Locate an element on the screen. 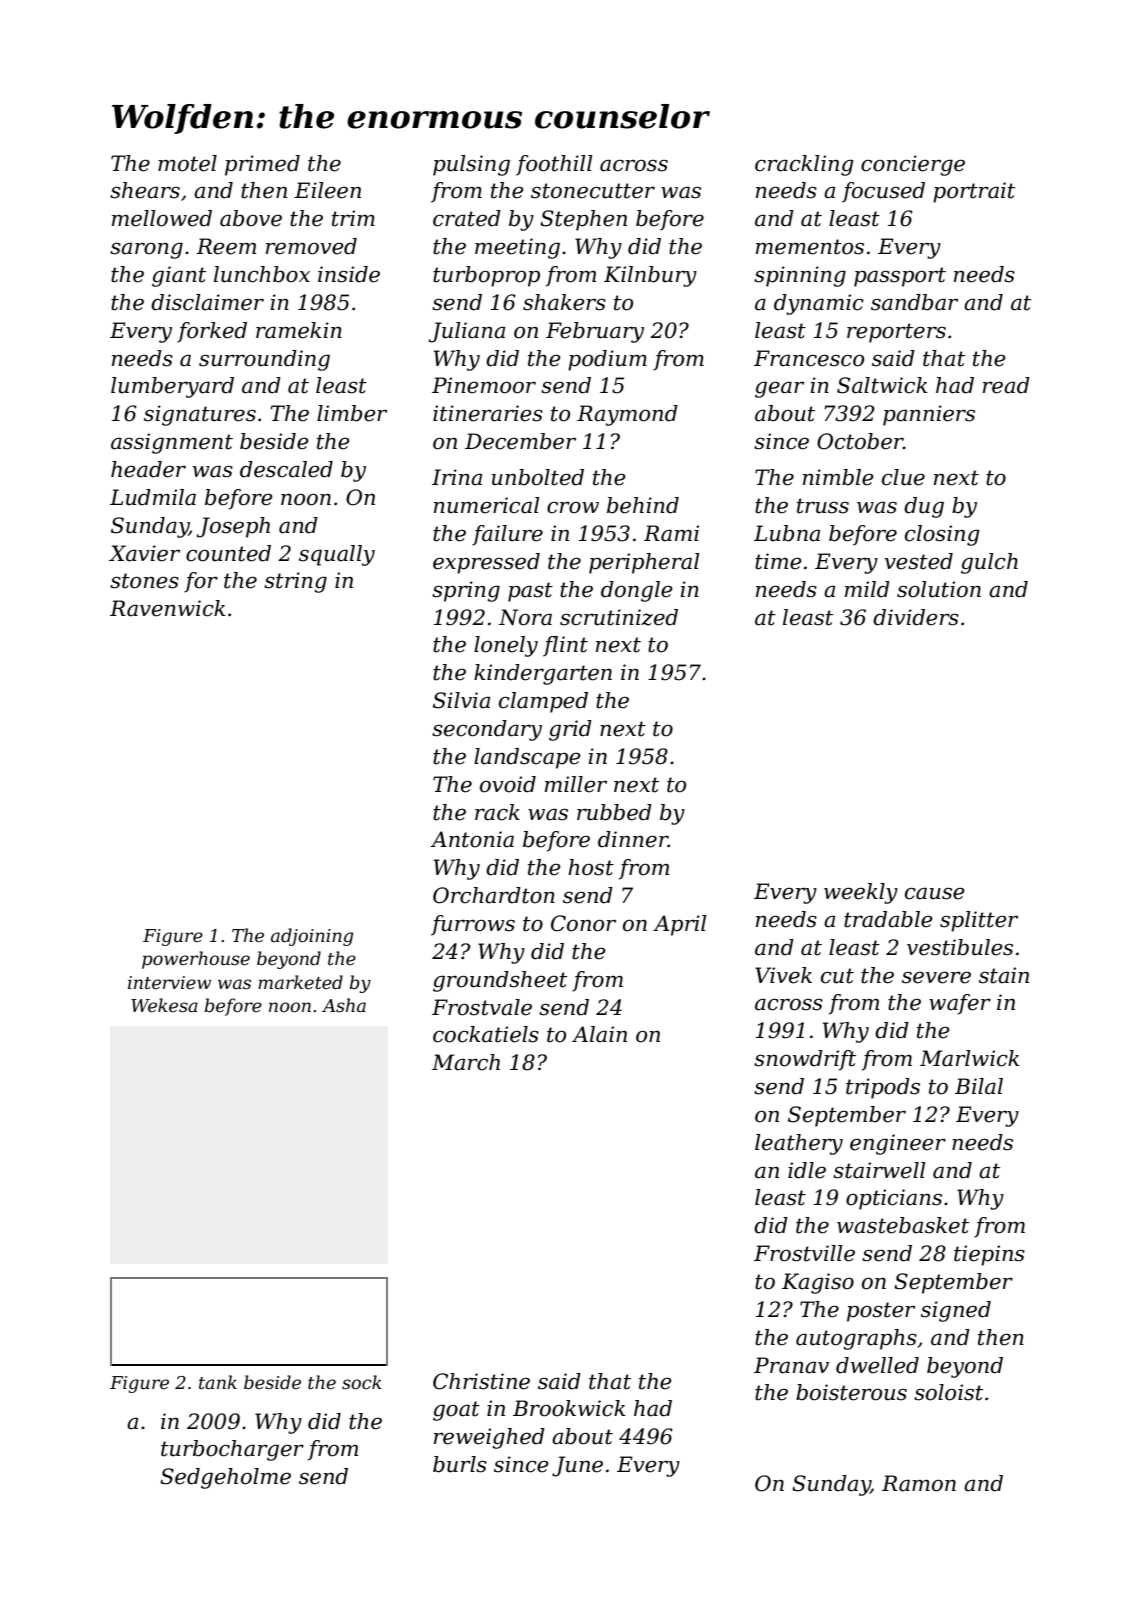 The height and width of the screenshot is (1615, 1142). powerhouse is located at coordinates (196, 960).
